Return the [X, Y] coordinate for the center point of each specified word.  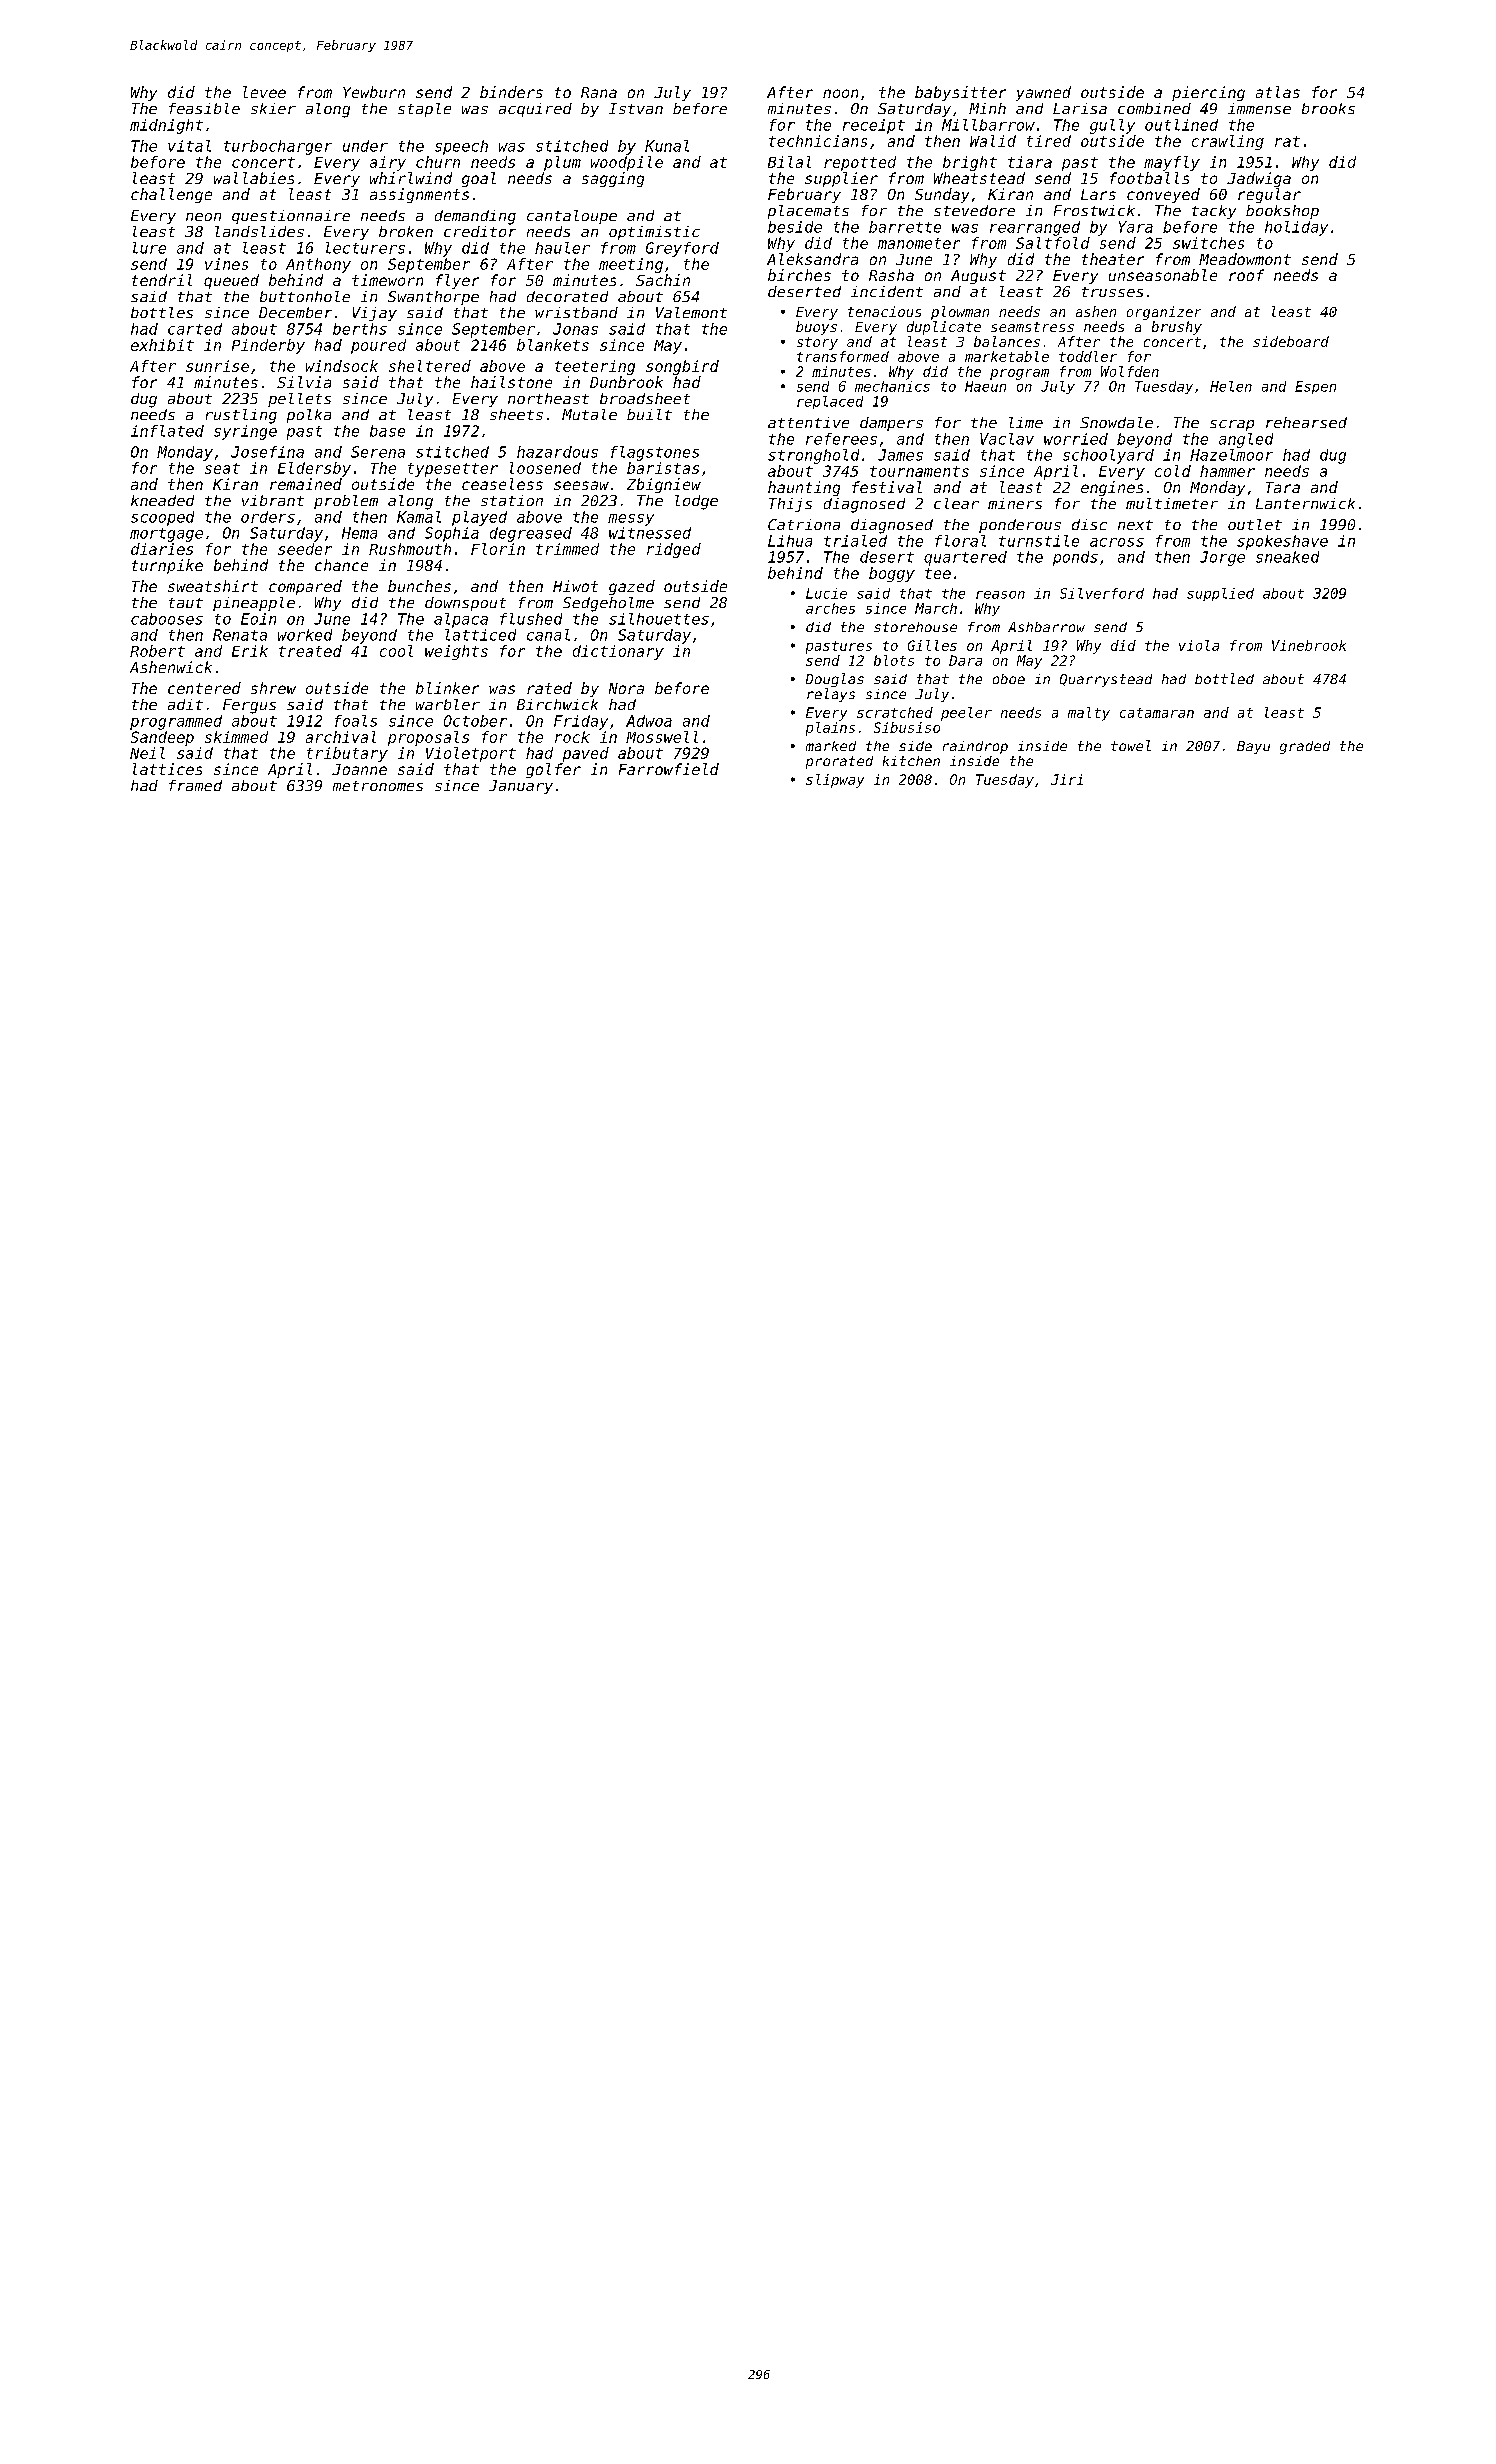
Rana [599, 92]
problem [346, 502]
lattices [167, 769]
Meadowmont [1245, 259]
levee [264, 92]
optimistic [654, 233]
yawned [1043, 93]
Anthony [318, 265]
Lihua [790, 541]
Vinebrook [1309, 645]
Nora [626, 688]
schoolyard [1108, 456]
